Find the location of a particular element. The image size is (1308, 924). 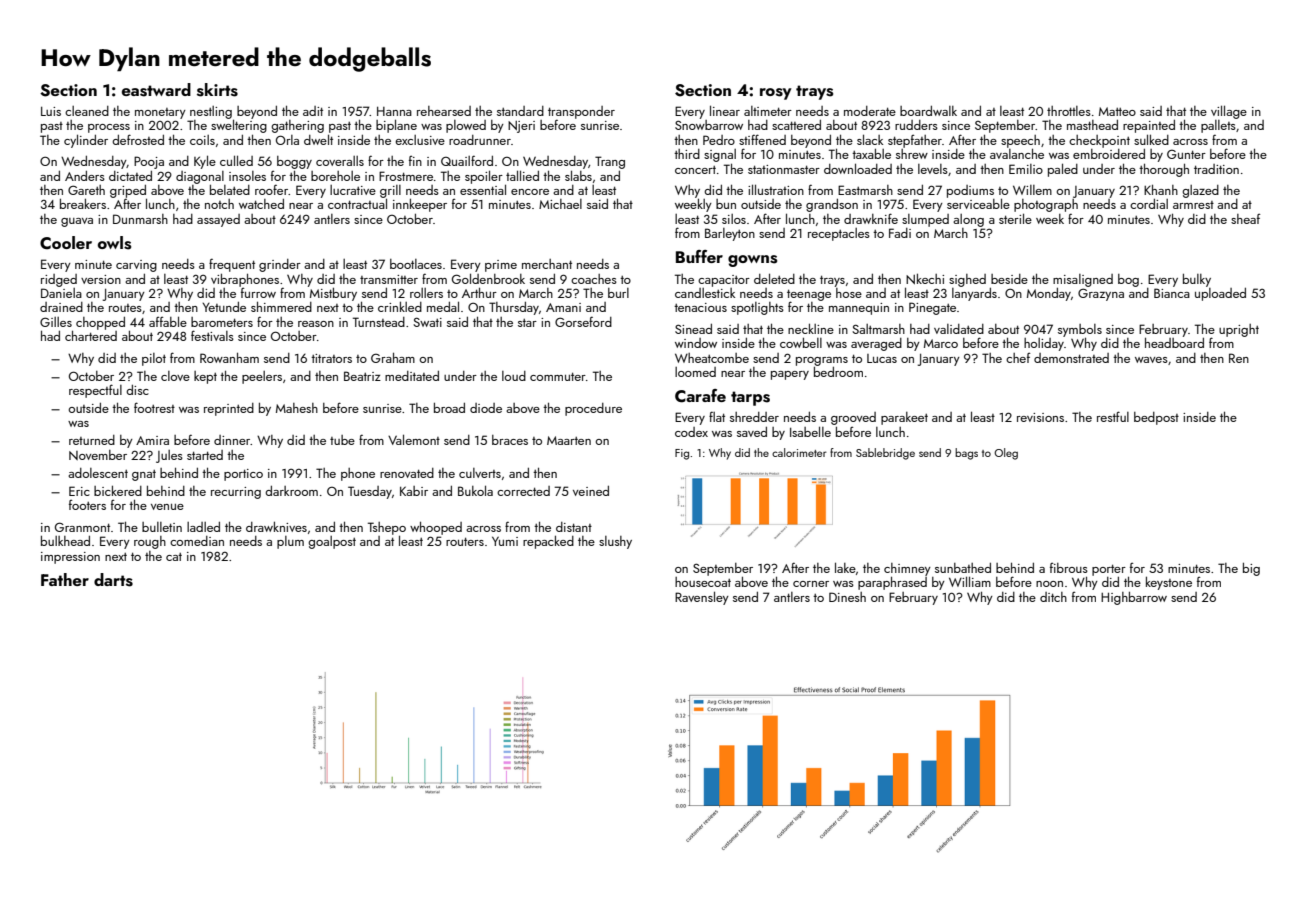

rosy is located at coordinates (776, 94).
